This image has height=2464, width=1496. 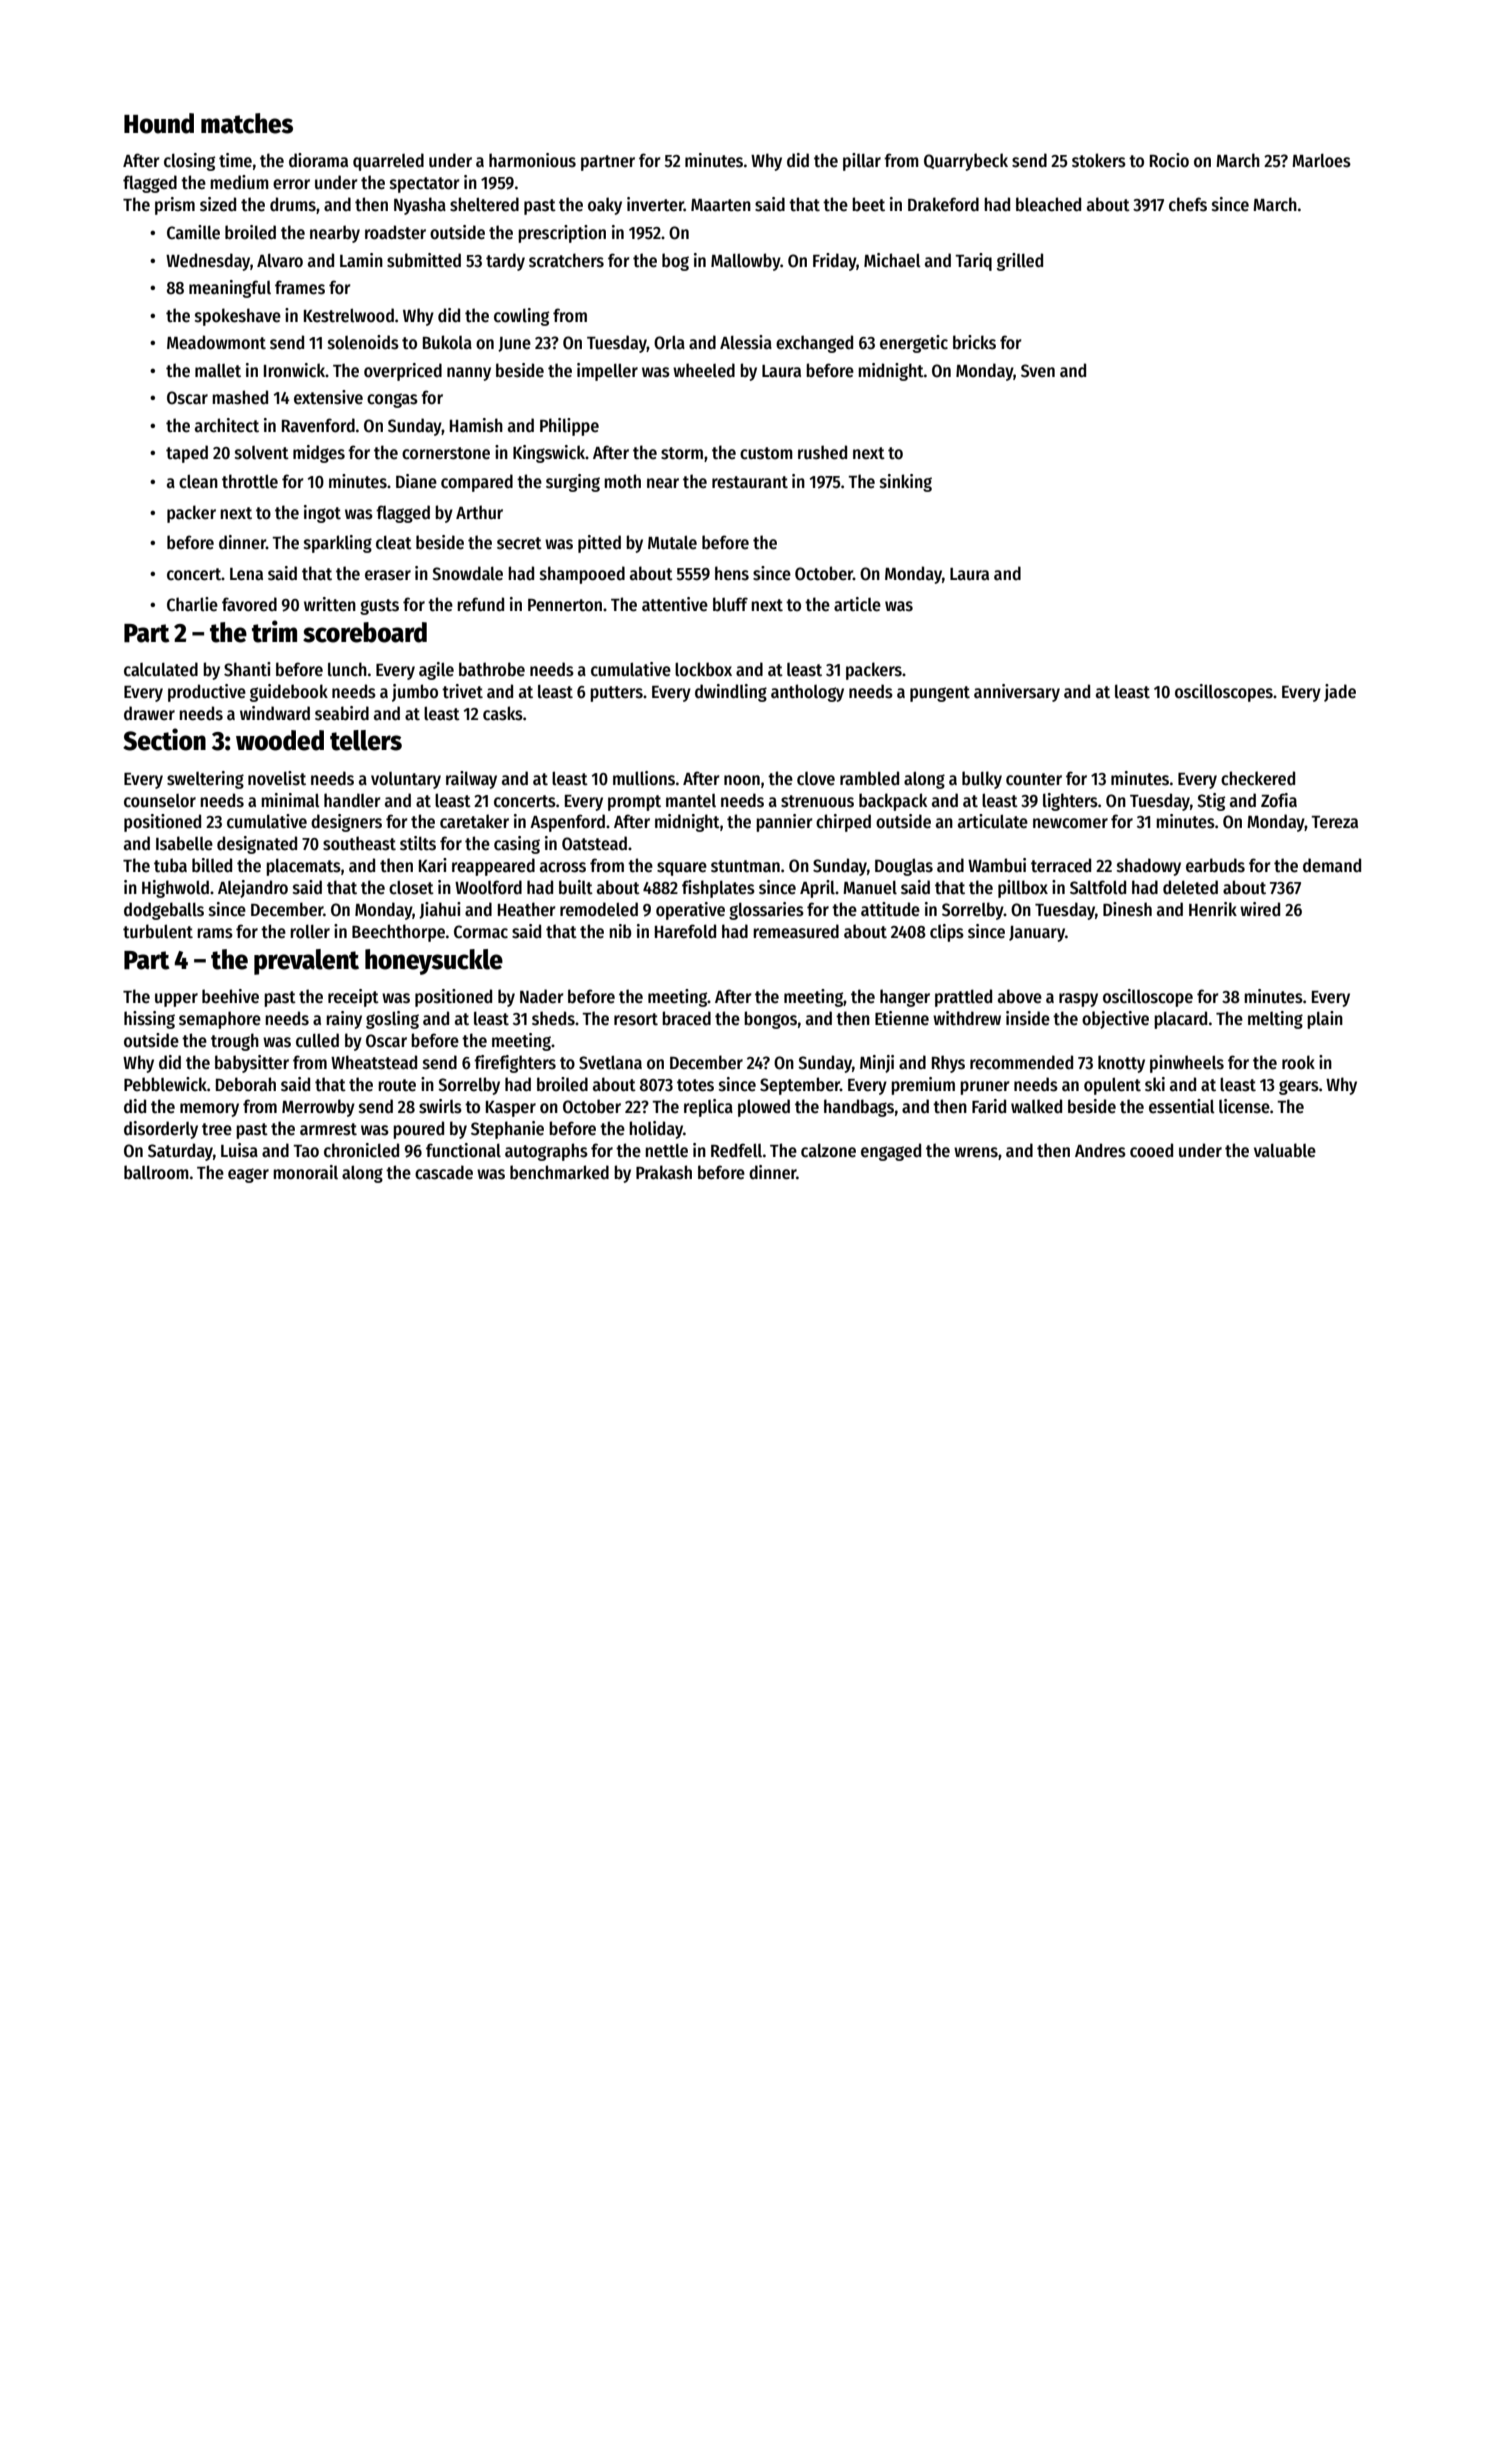 I want to click on Svetlana, so click(x=610, y=1063).
